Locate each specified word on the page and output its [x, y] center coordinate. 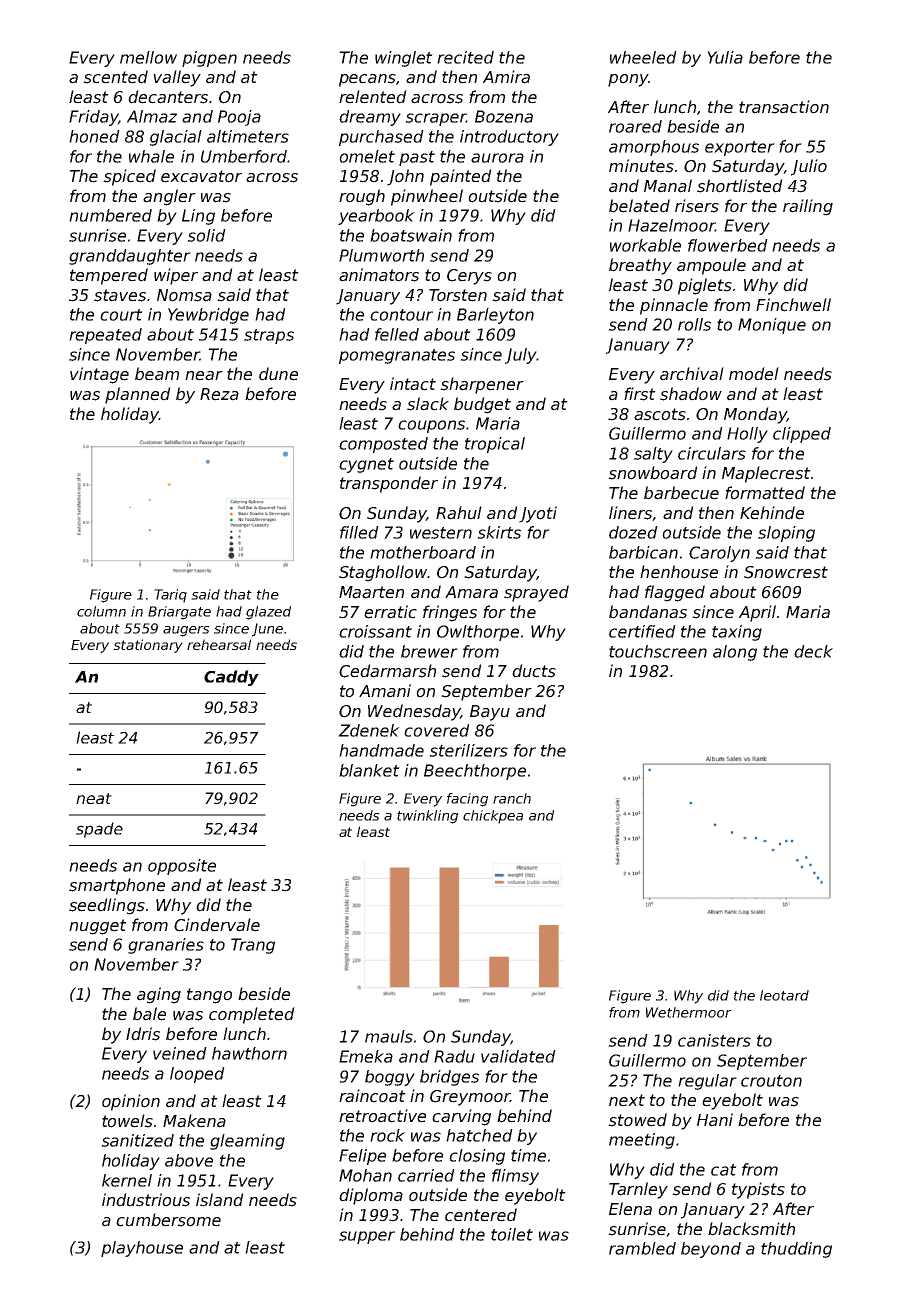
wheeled [643, 57]
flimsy [515, 1177]
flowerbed [728, 245]
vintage [99, 375]
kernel [127, 1180]
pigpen [209, 59]
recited [465, 57]
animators [379, 275]
